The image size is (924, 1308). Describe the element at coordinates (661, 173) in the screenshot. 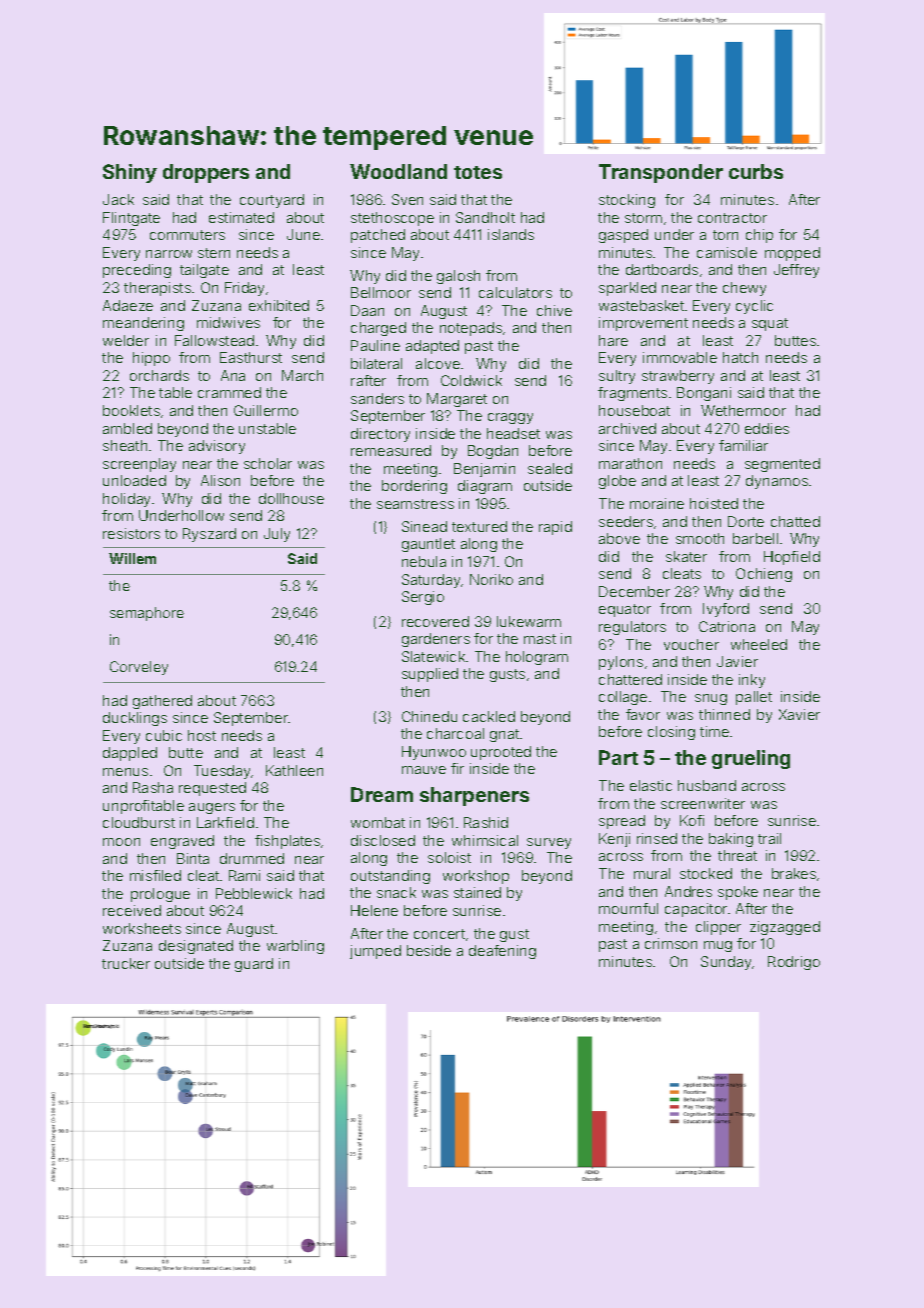

I see `Transponder` at that location.
